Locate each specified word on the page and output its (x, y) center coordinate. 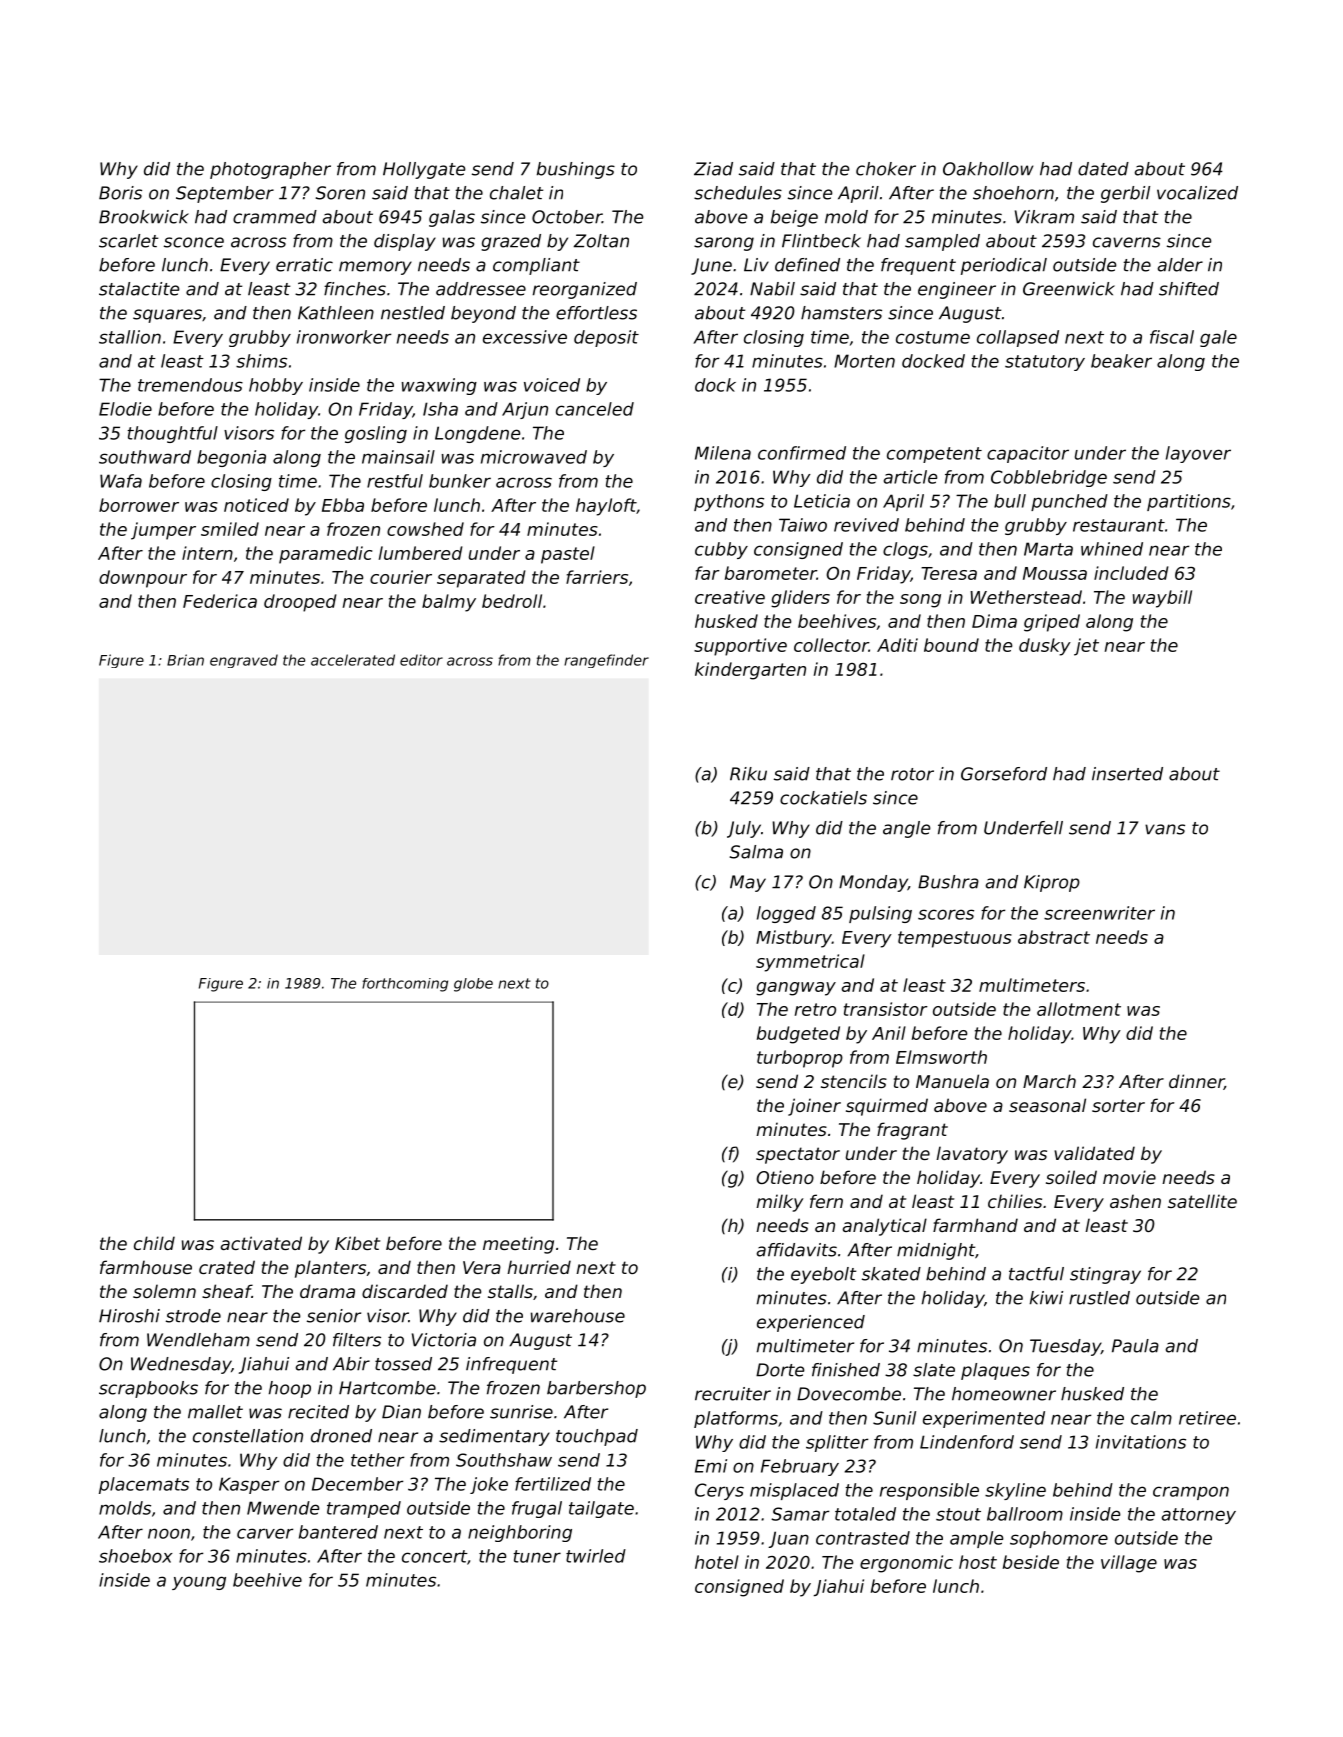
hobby (276, 386)
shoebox (136, 1556)
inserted (1127, 774)
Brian (185, 660)
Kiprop (1052, 883)
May (748, 883)
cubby (721, 550)
